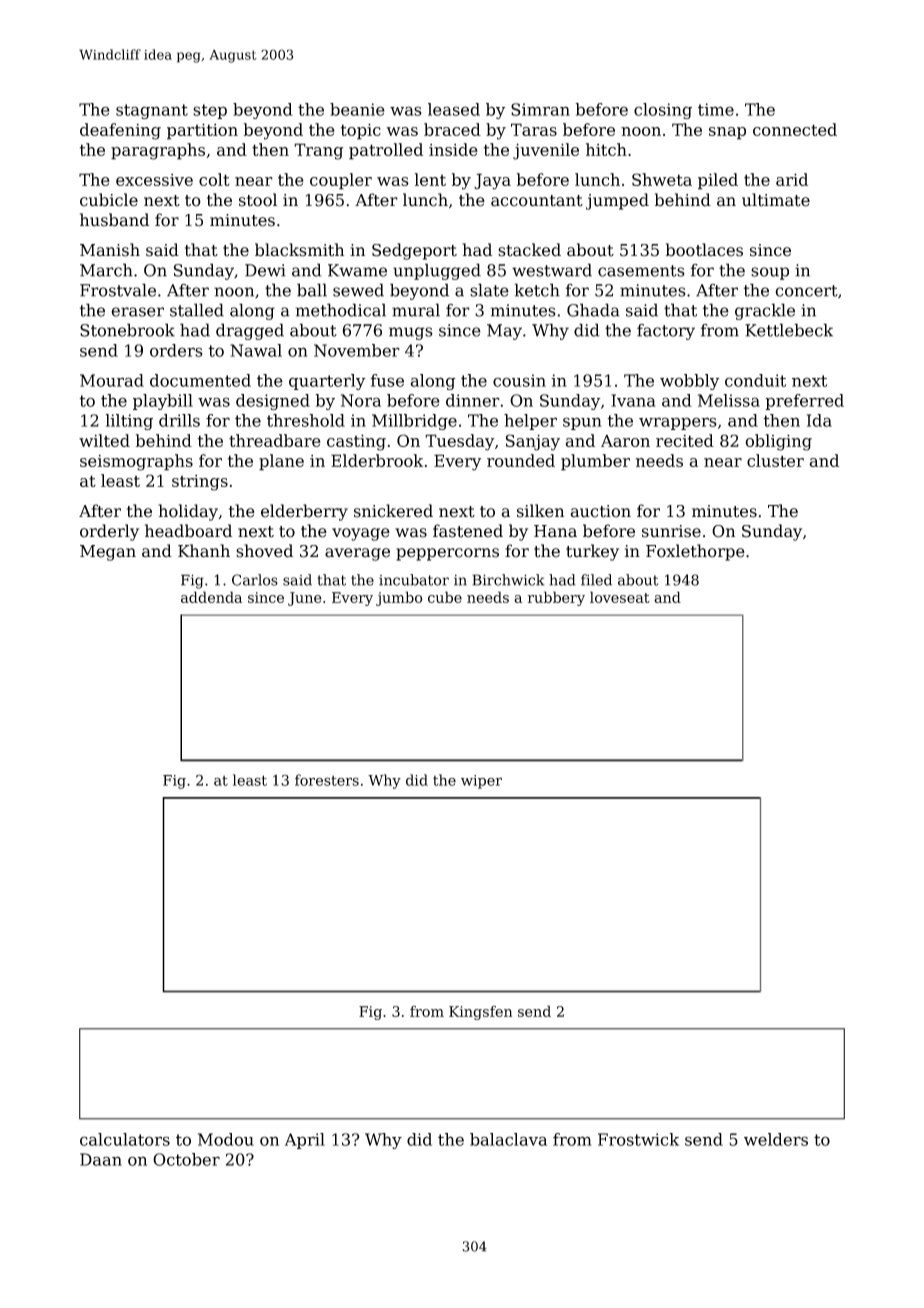 The image size is (924, 1308). I want to click on wiper, so click(481, 782).
